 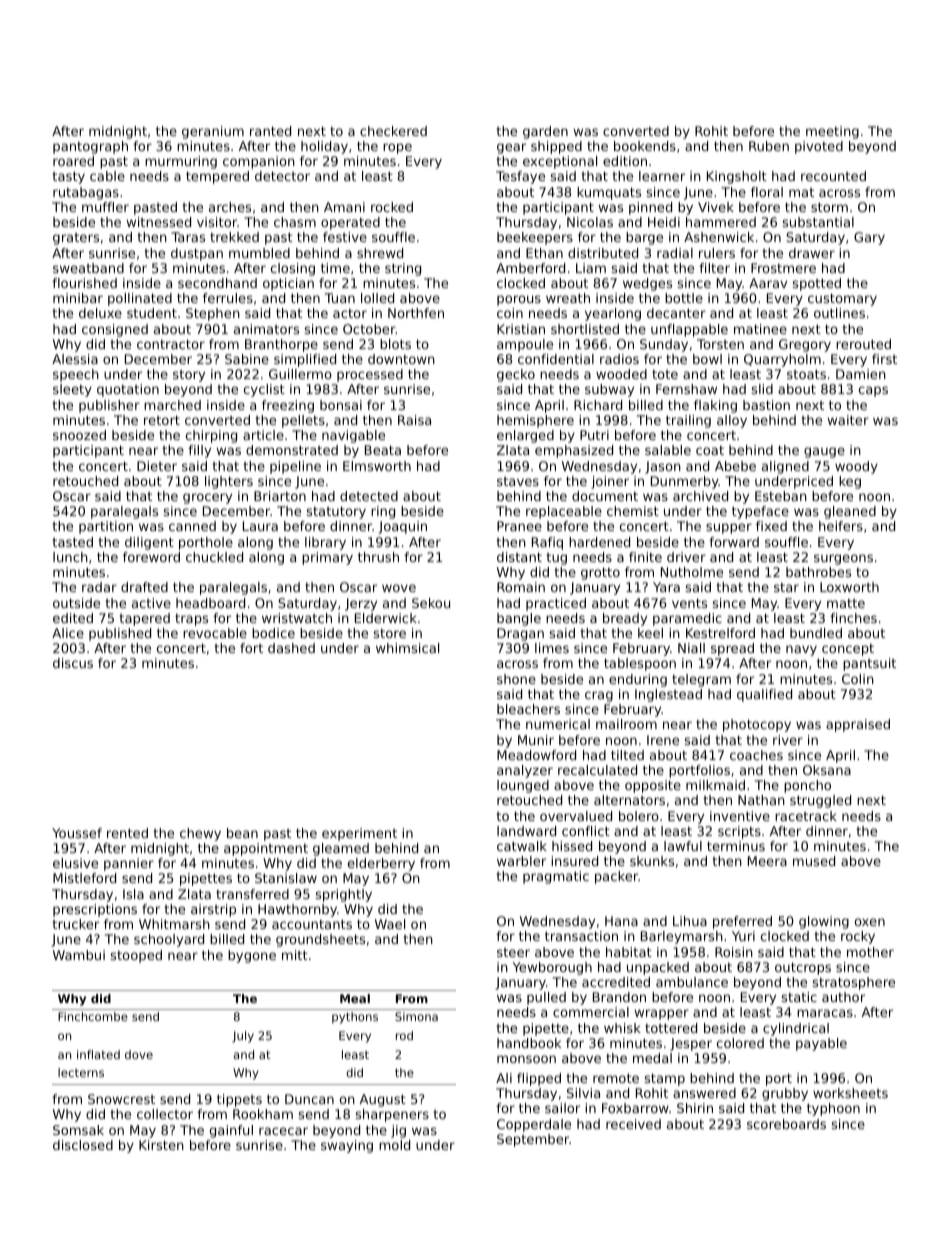 I want to click on tasty, so click(x=68, y=177).
